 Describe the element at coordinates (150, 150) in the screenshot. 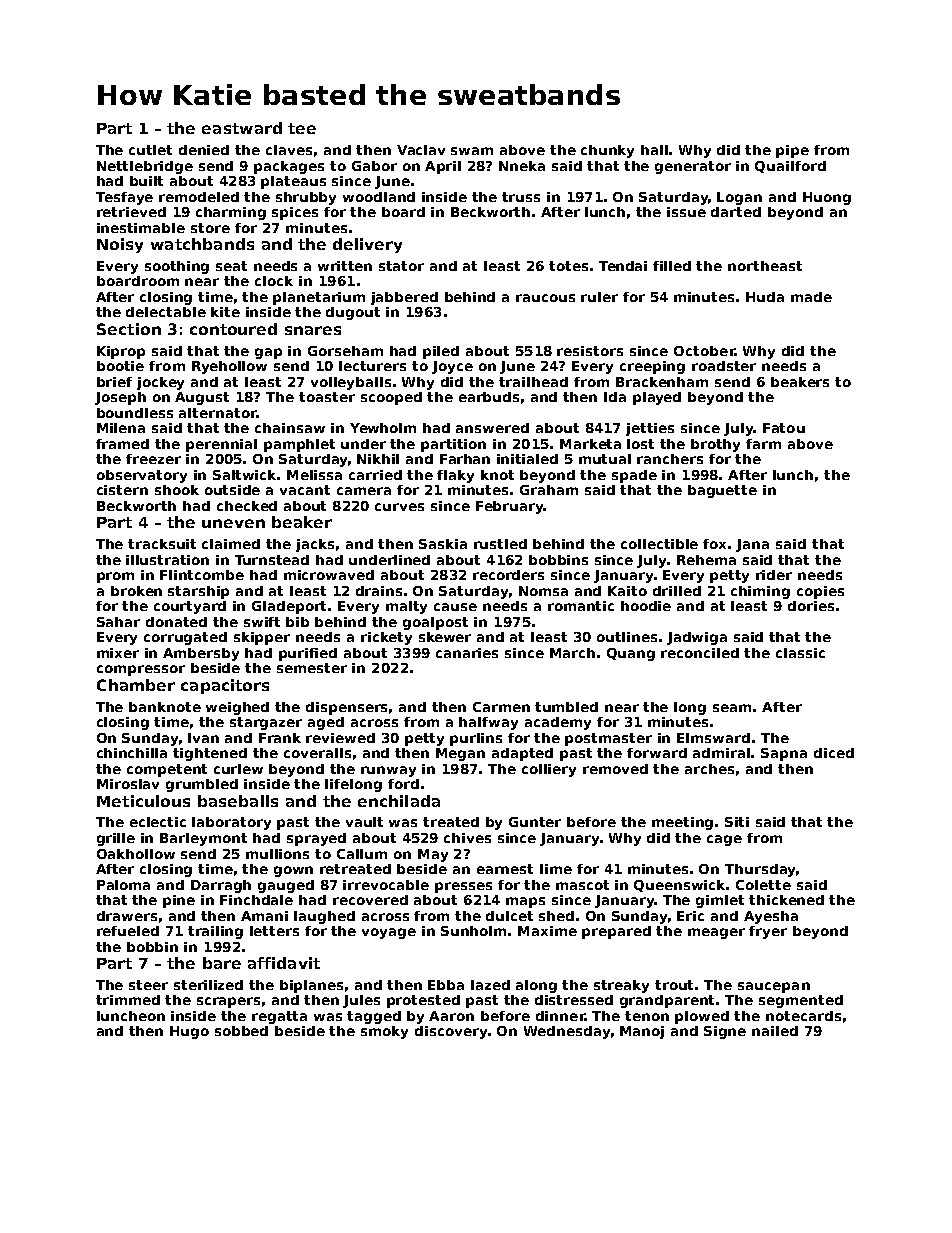

I see `cutlet` at that location.
